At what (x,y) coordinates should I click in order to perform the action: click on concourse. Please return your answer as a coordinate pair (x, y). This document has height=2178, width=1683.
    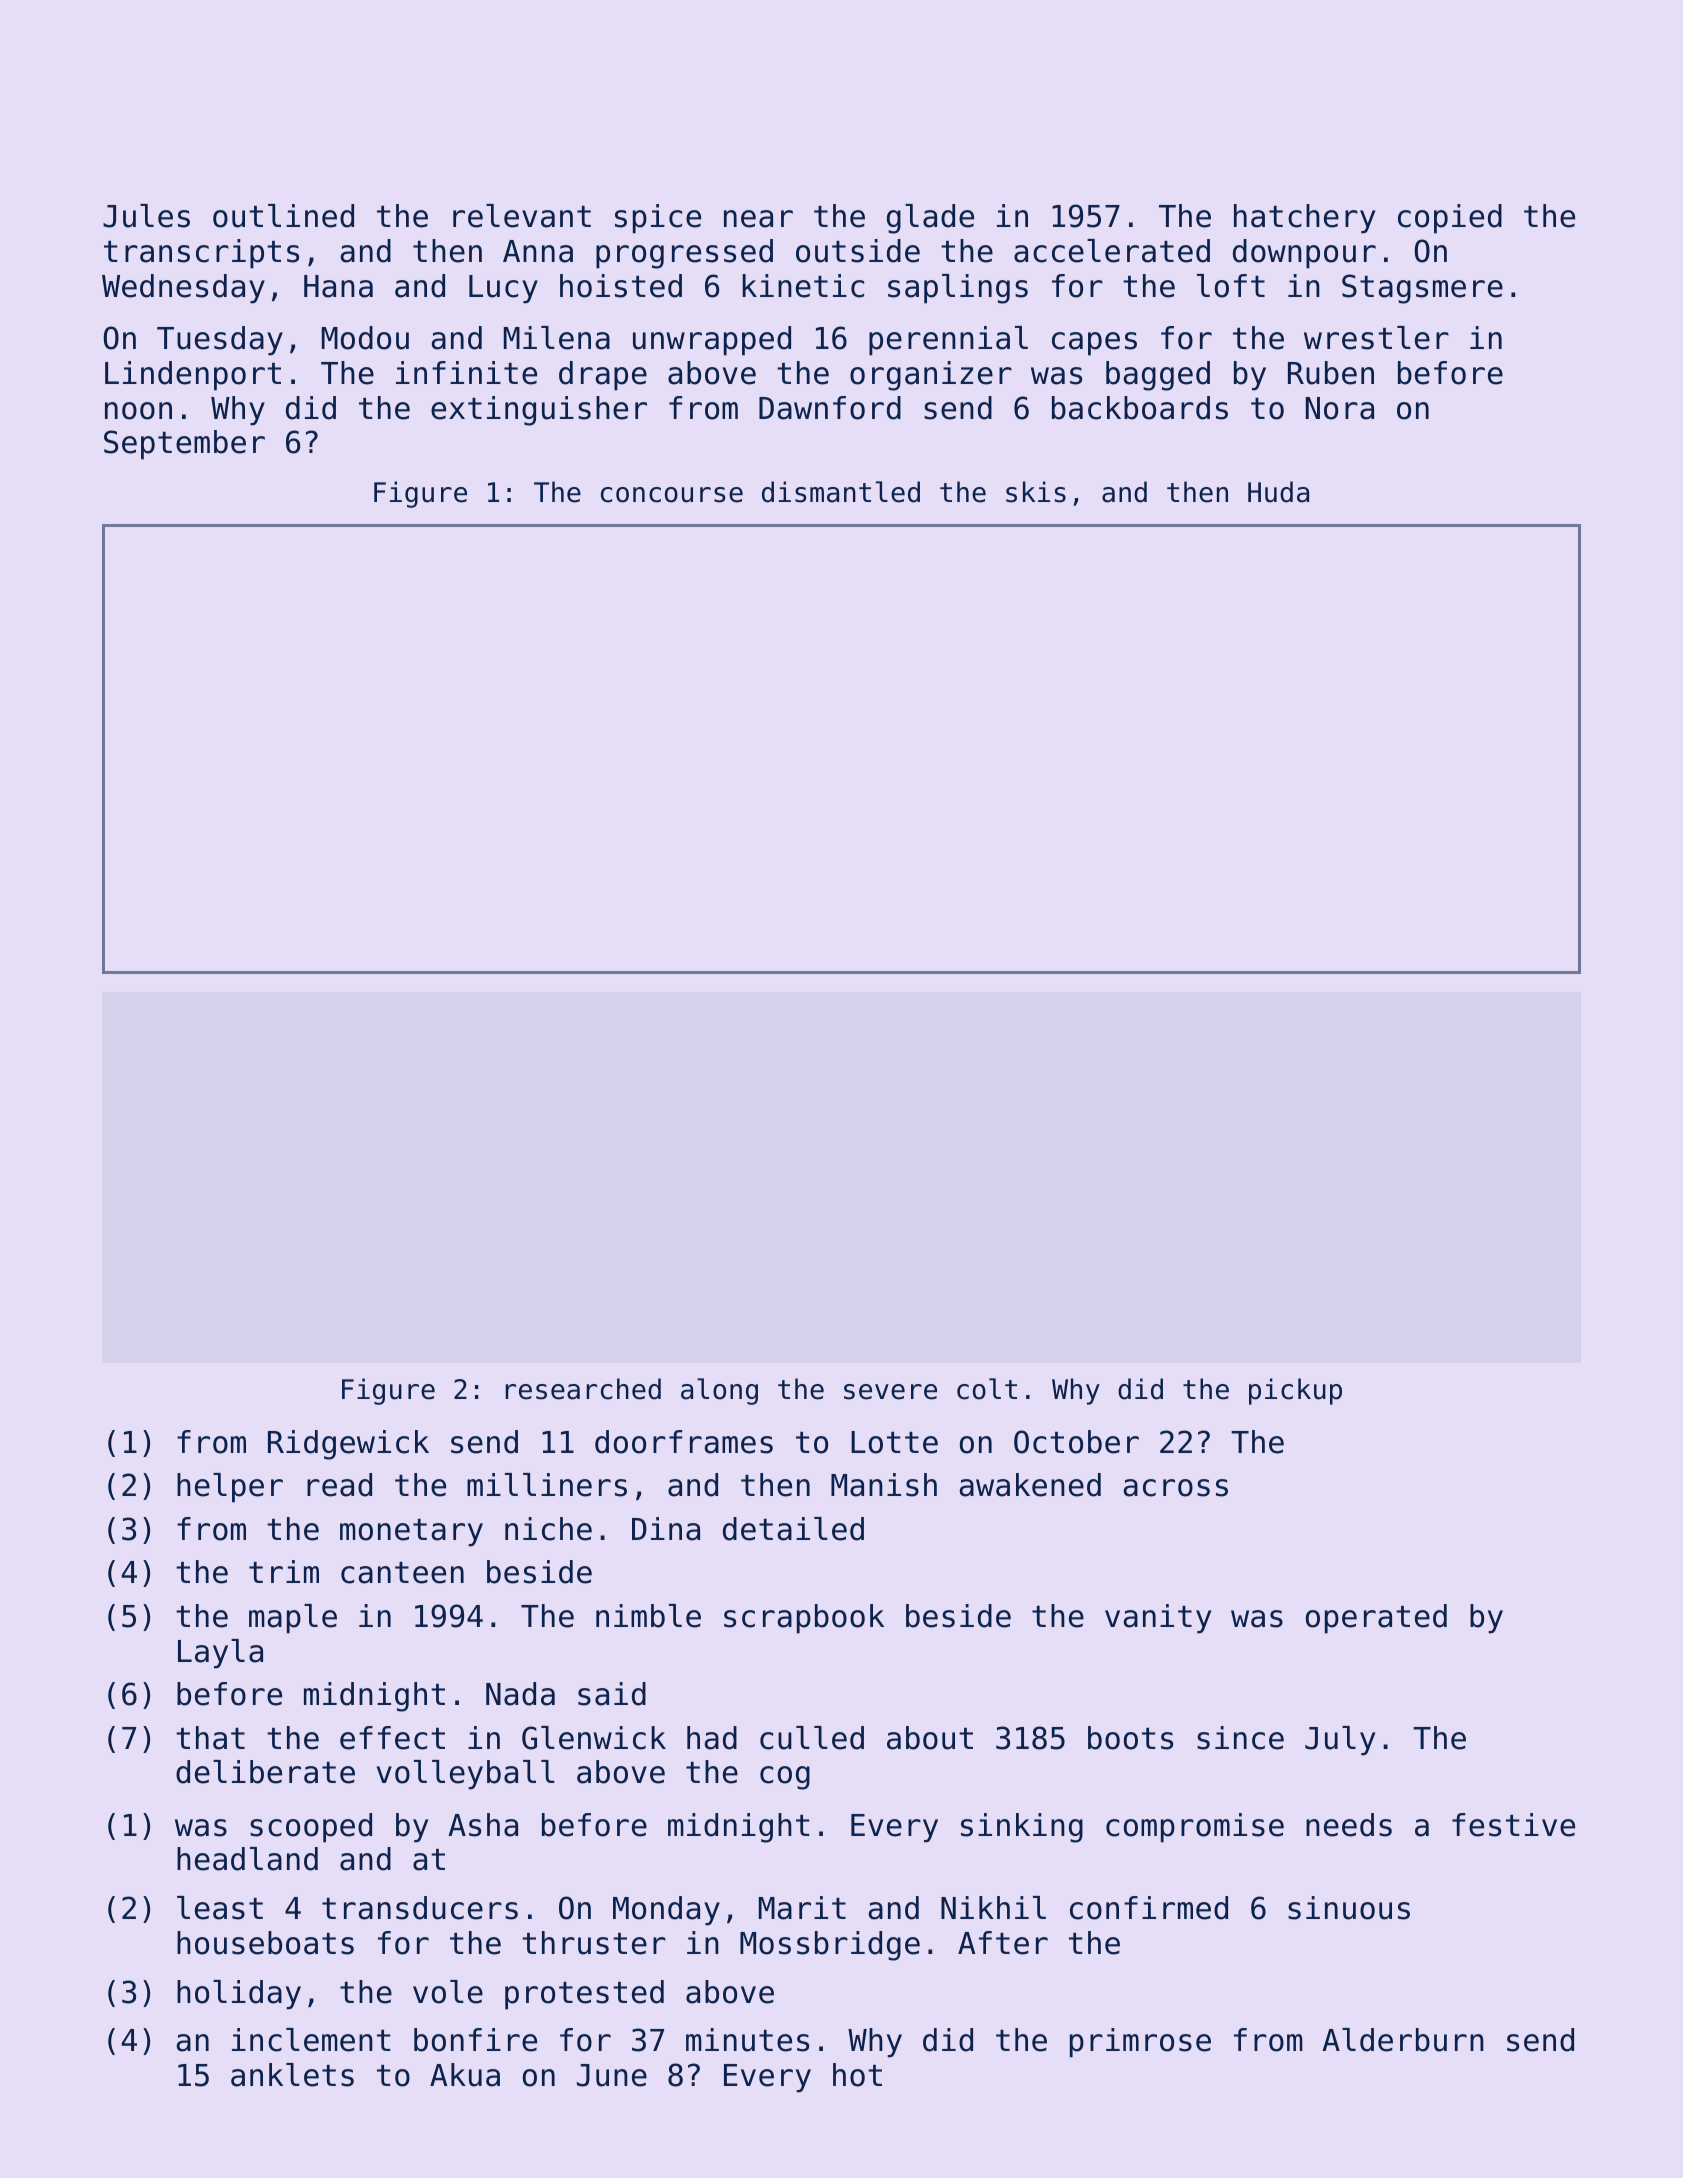
    Looking at the image, I should click on (672, 495).
